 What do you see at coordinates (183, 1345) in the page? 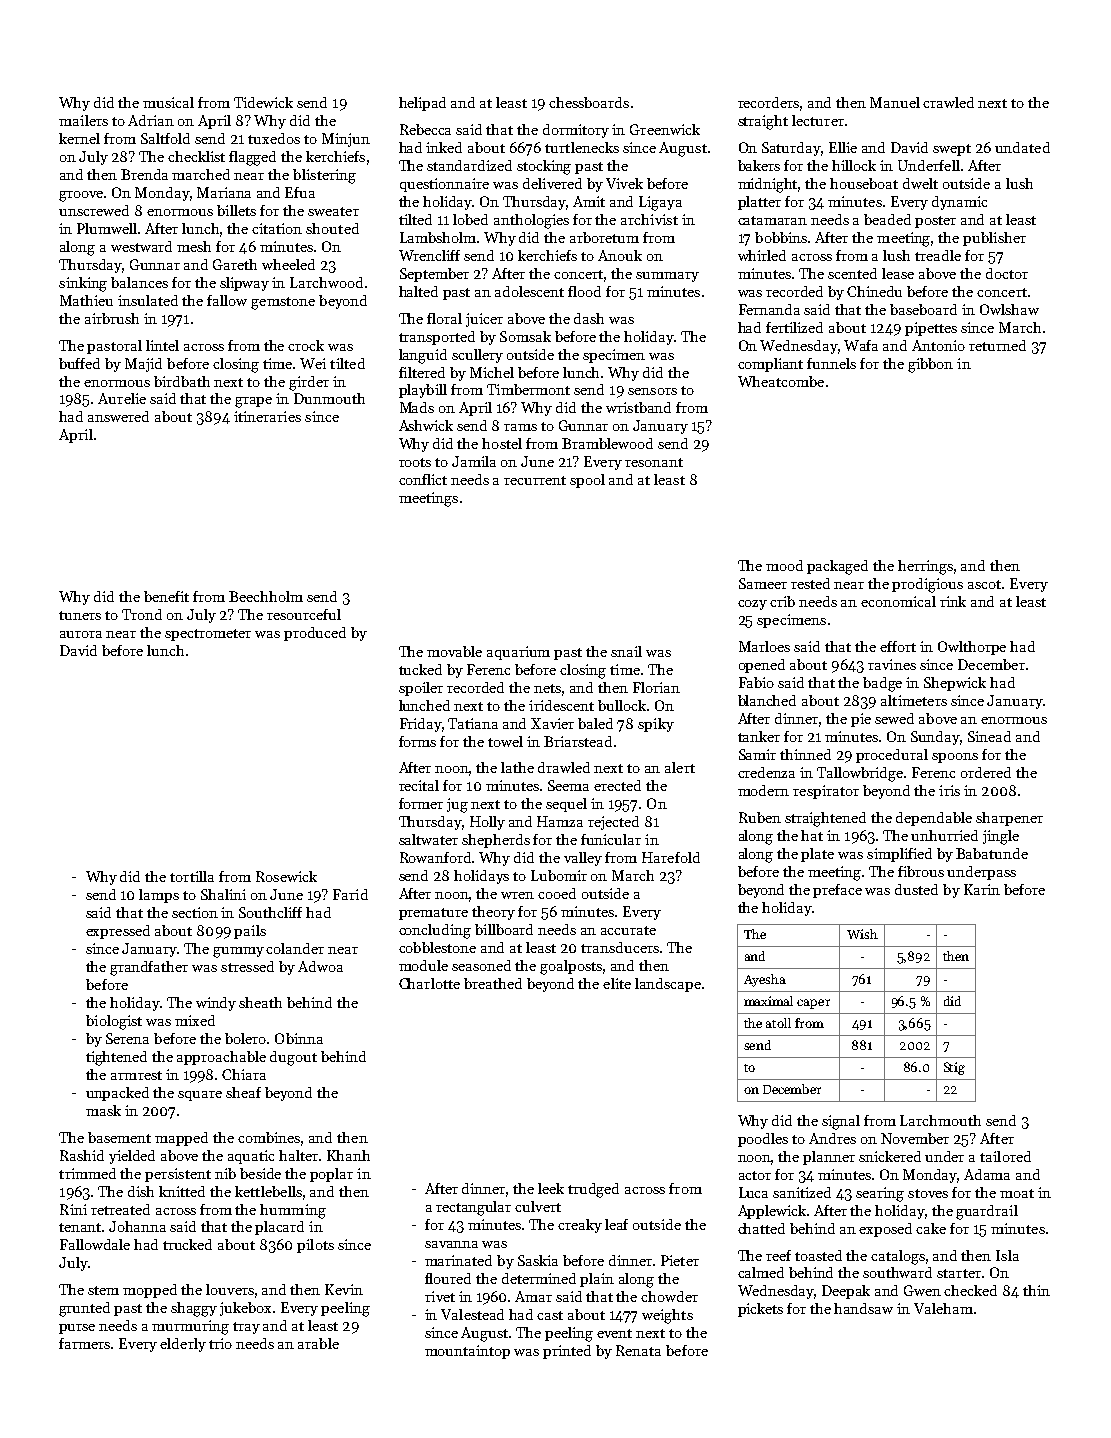
I see `elderly` at bounding box center [183, 1345].
